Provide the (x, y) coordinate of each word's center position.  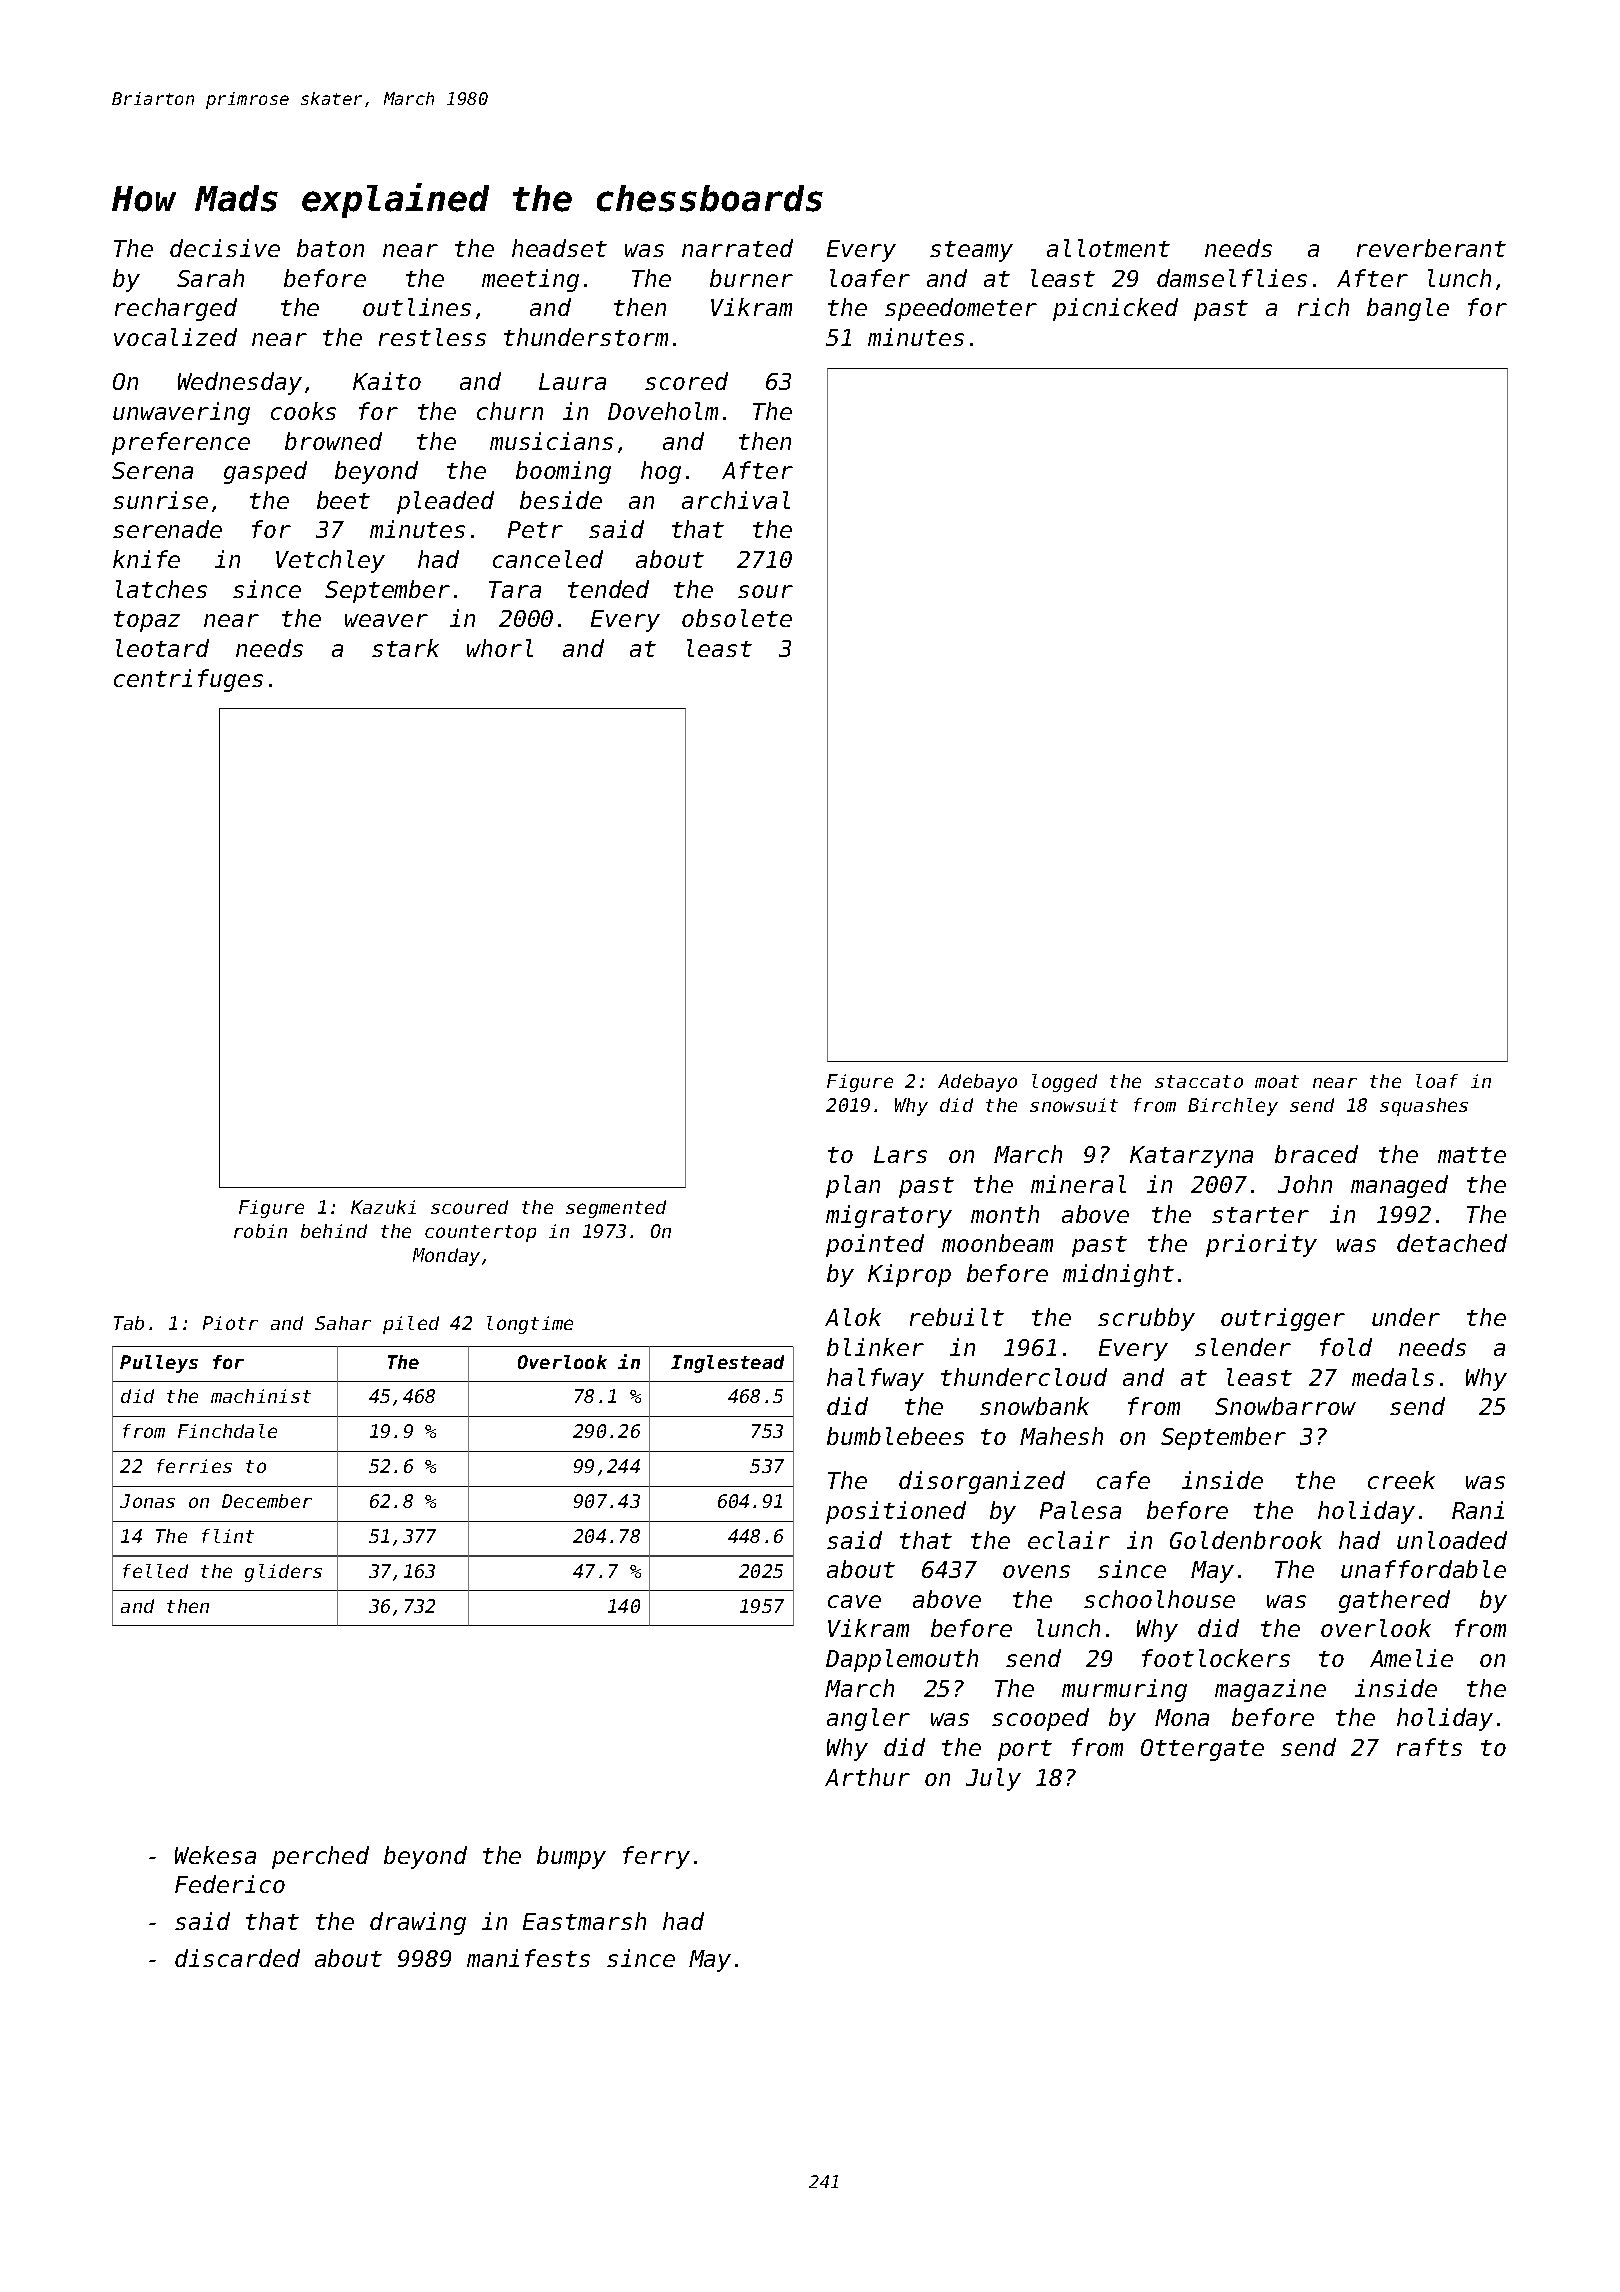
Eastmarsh (584, 1921)
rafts (1429, 1747)
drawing (418, 1923)
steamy (971, 251)
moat (1277, 1081)
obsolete (737, 618)
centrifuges (188, 680)
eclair (1069, 1540)
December (267, 1501)
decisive (225, 248)
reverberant (1431, 248)
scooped (1040, 1719)
